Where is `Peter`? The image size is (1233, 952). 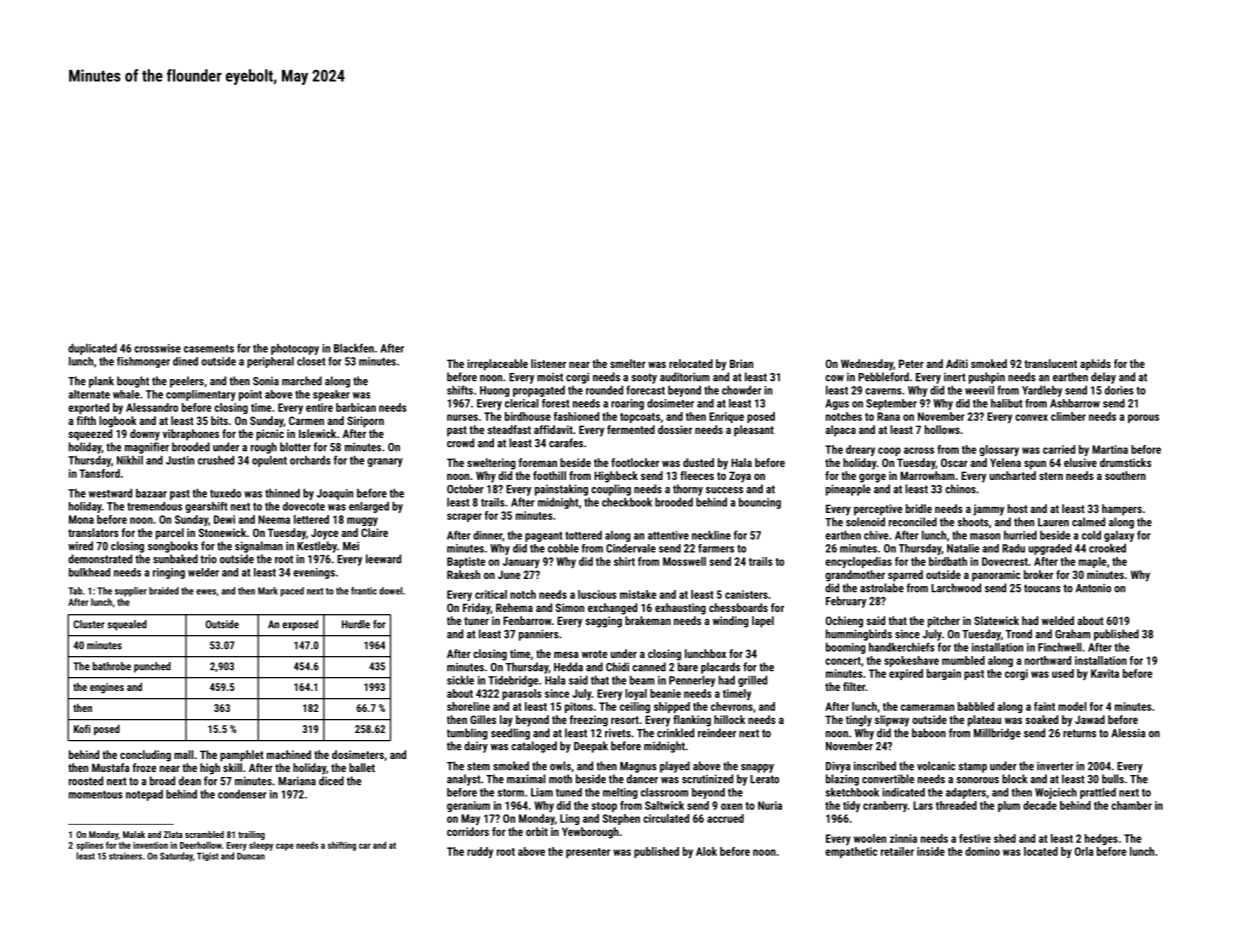
Peter is located at coordinates (911, 363).
